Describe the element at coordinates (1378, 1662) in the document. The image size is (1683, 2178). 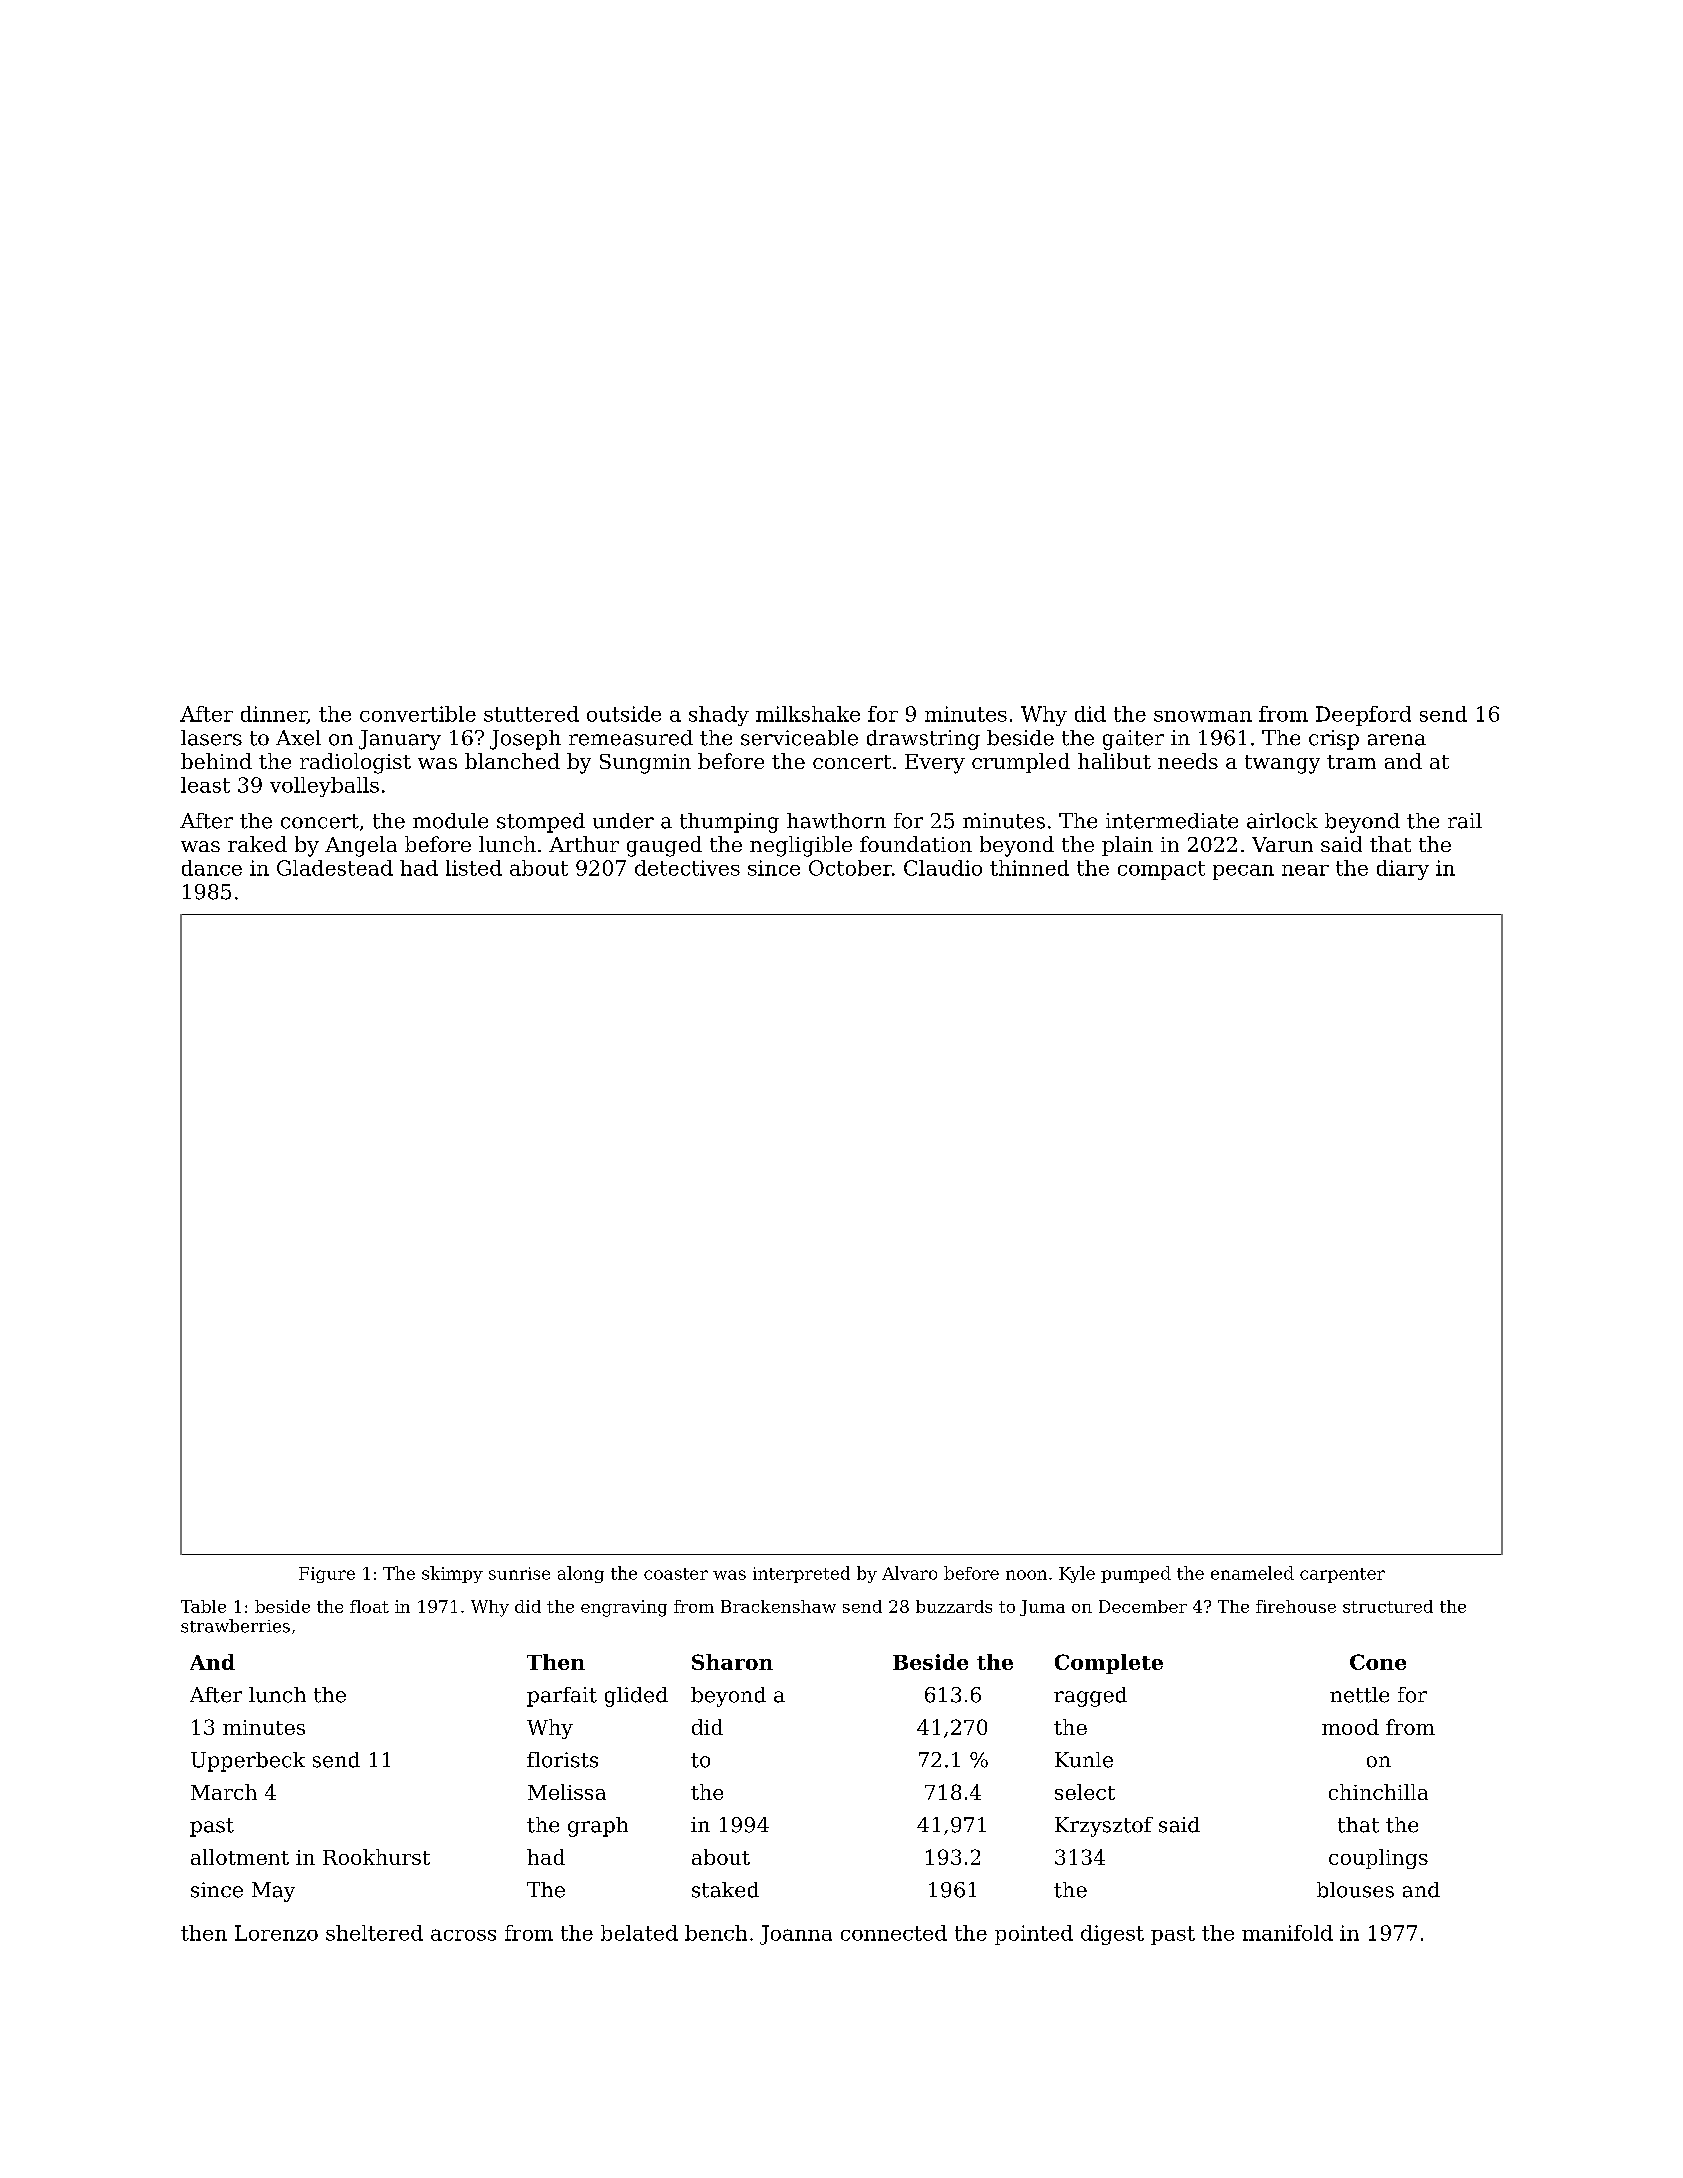
I see `Cone` at that location.
